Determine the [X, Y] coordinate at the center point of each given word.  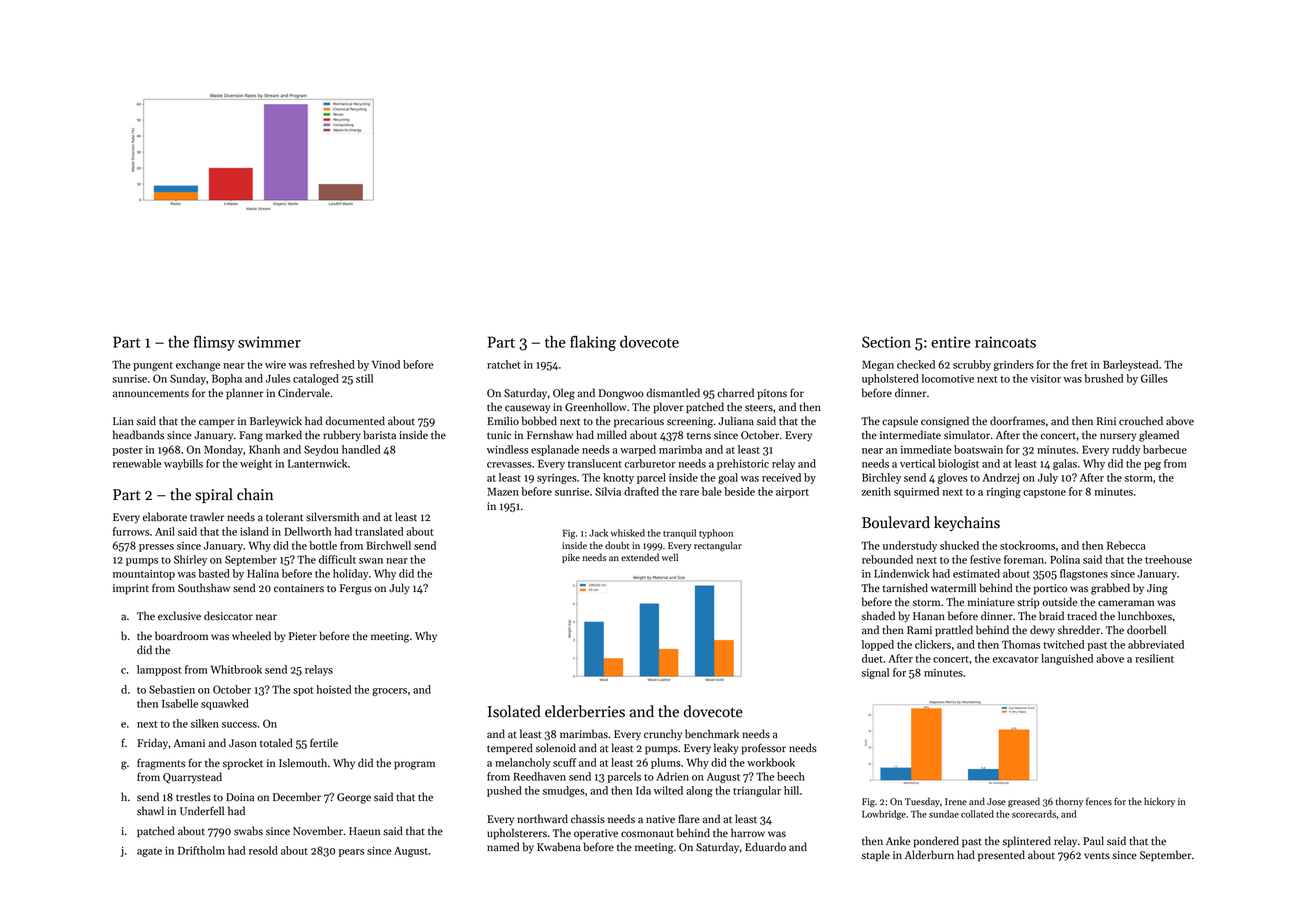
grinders [1013, 365]
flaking [593, 343]
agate [149, 852]
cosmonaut [647, 834]
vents [1097, 856]
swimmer [269, 342]
